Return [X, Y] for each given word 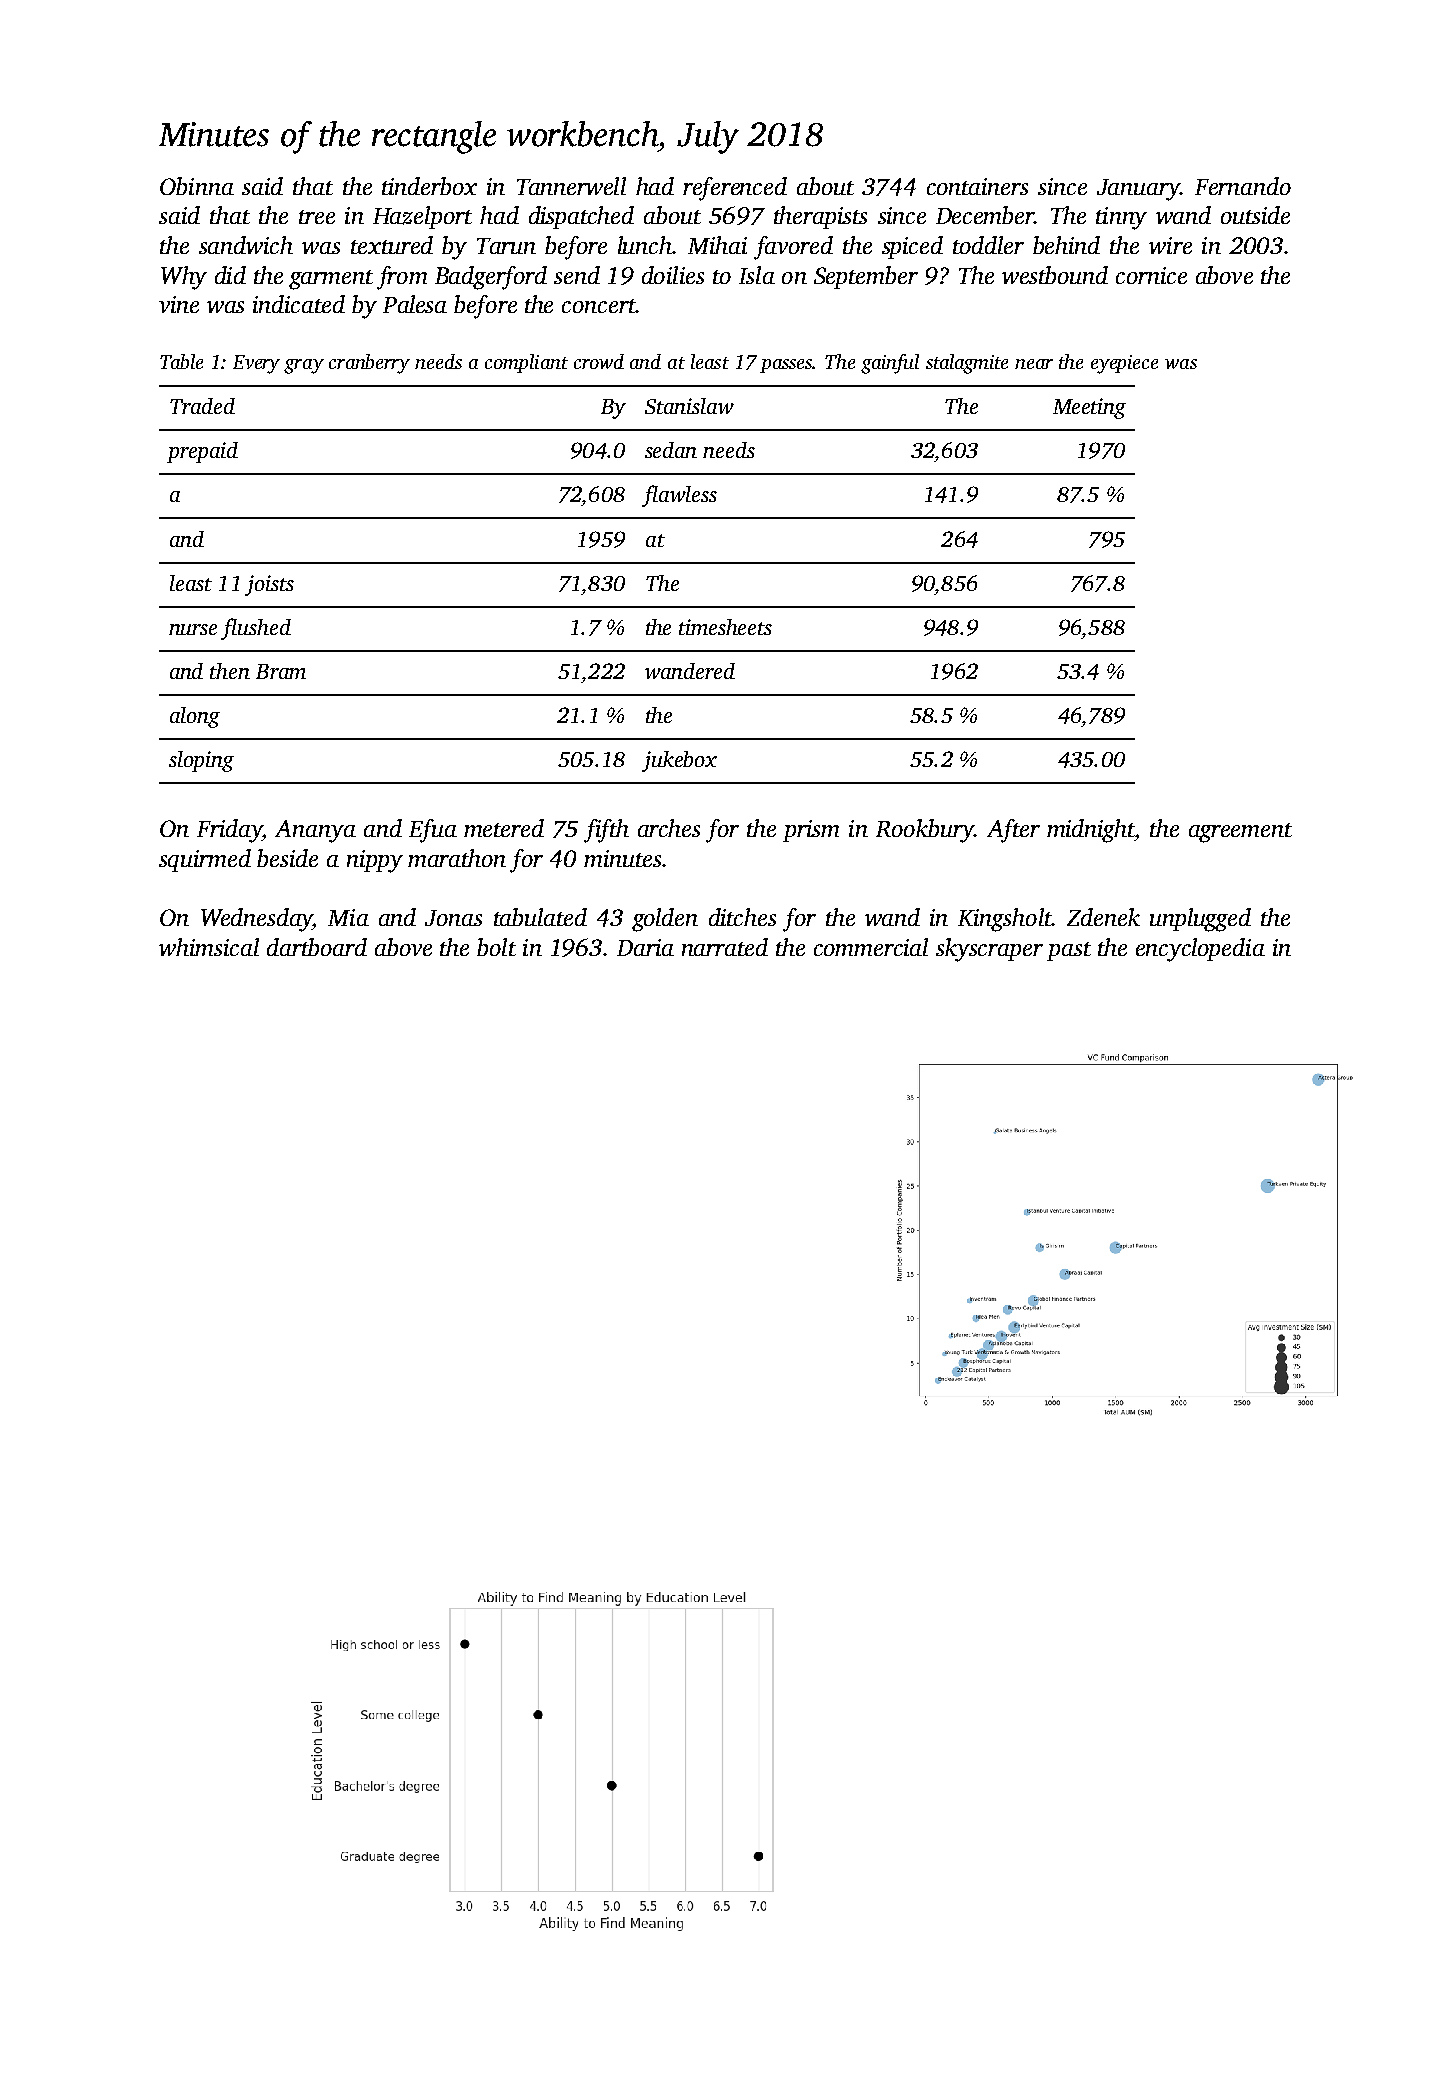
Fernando [1243, 186]
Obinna [197, 186]
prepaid [202, 452]
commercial [871, 947]
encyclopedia [1200, 950]
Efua [433, 831]
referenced [735, 189]
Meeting [1089, 408]
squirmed [205, 860]
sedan [671, 450]
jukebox [679, 761]
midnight [1091, 831]
